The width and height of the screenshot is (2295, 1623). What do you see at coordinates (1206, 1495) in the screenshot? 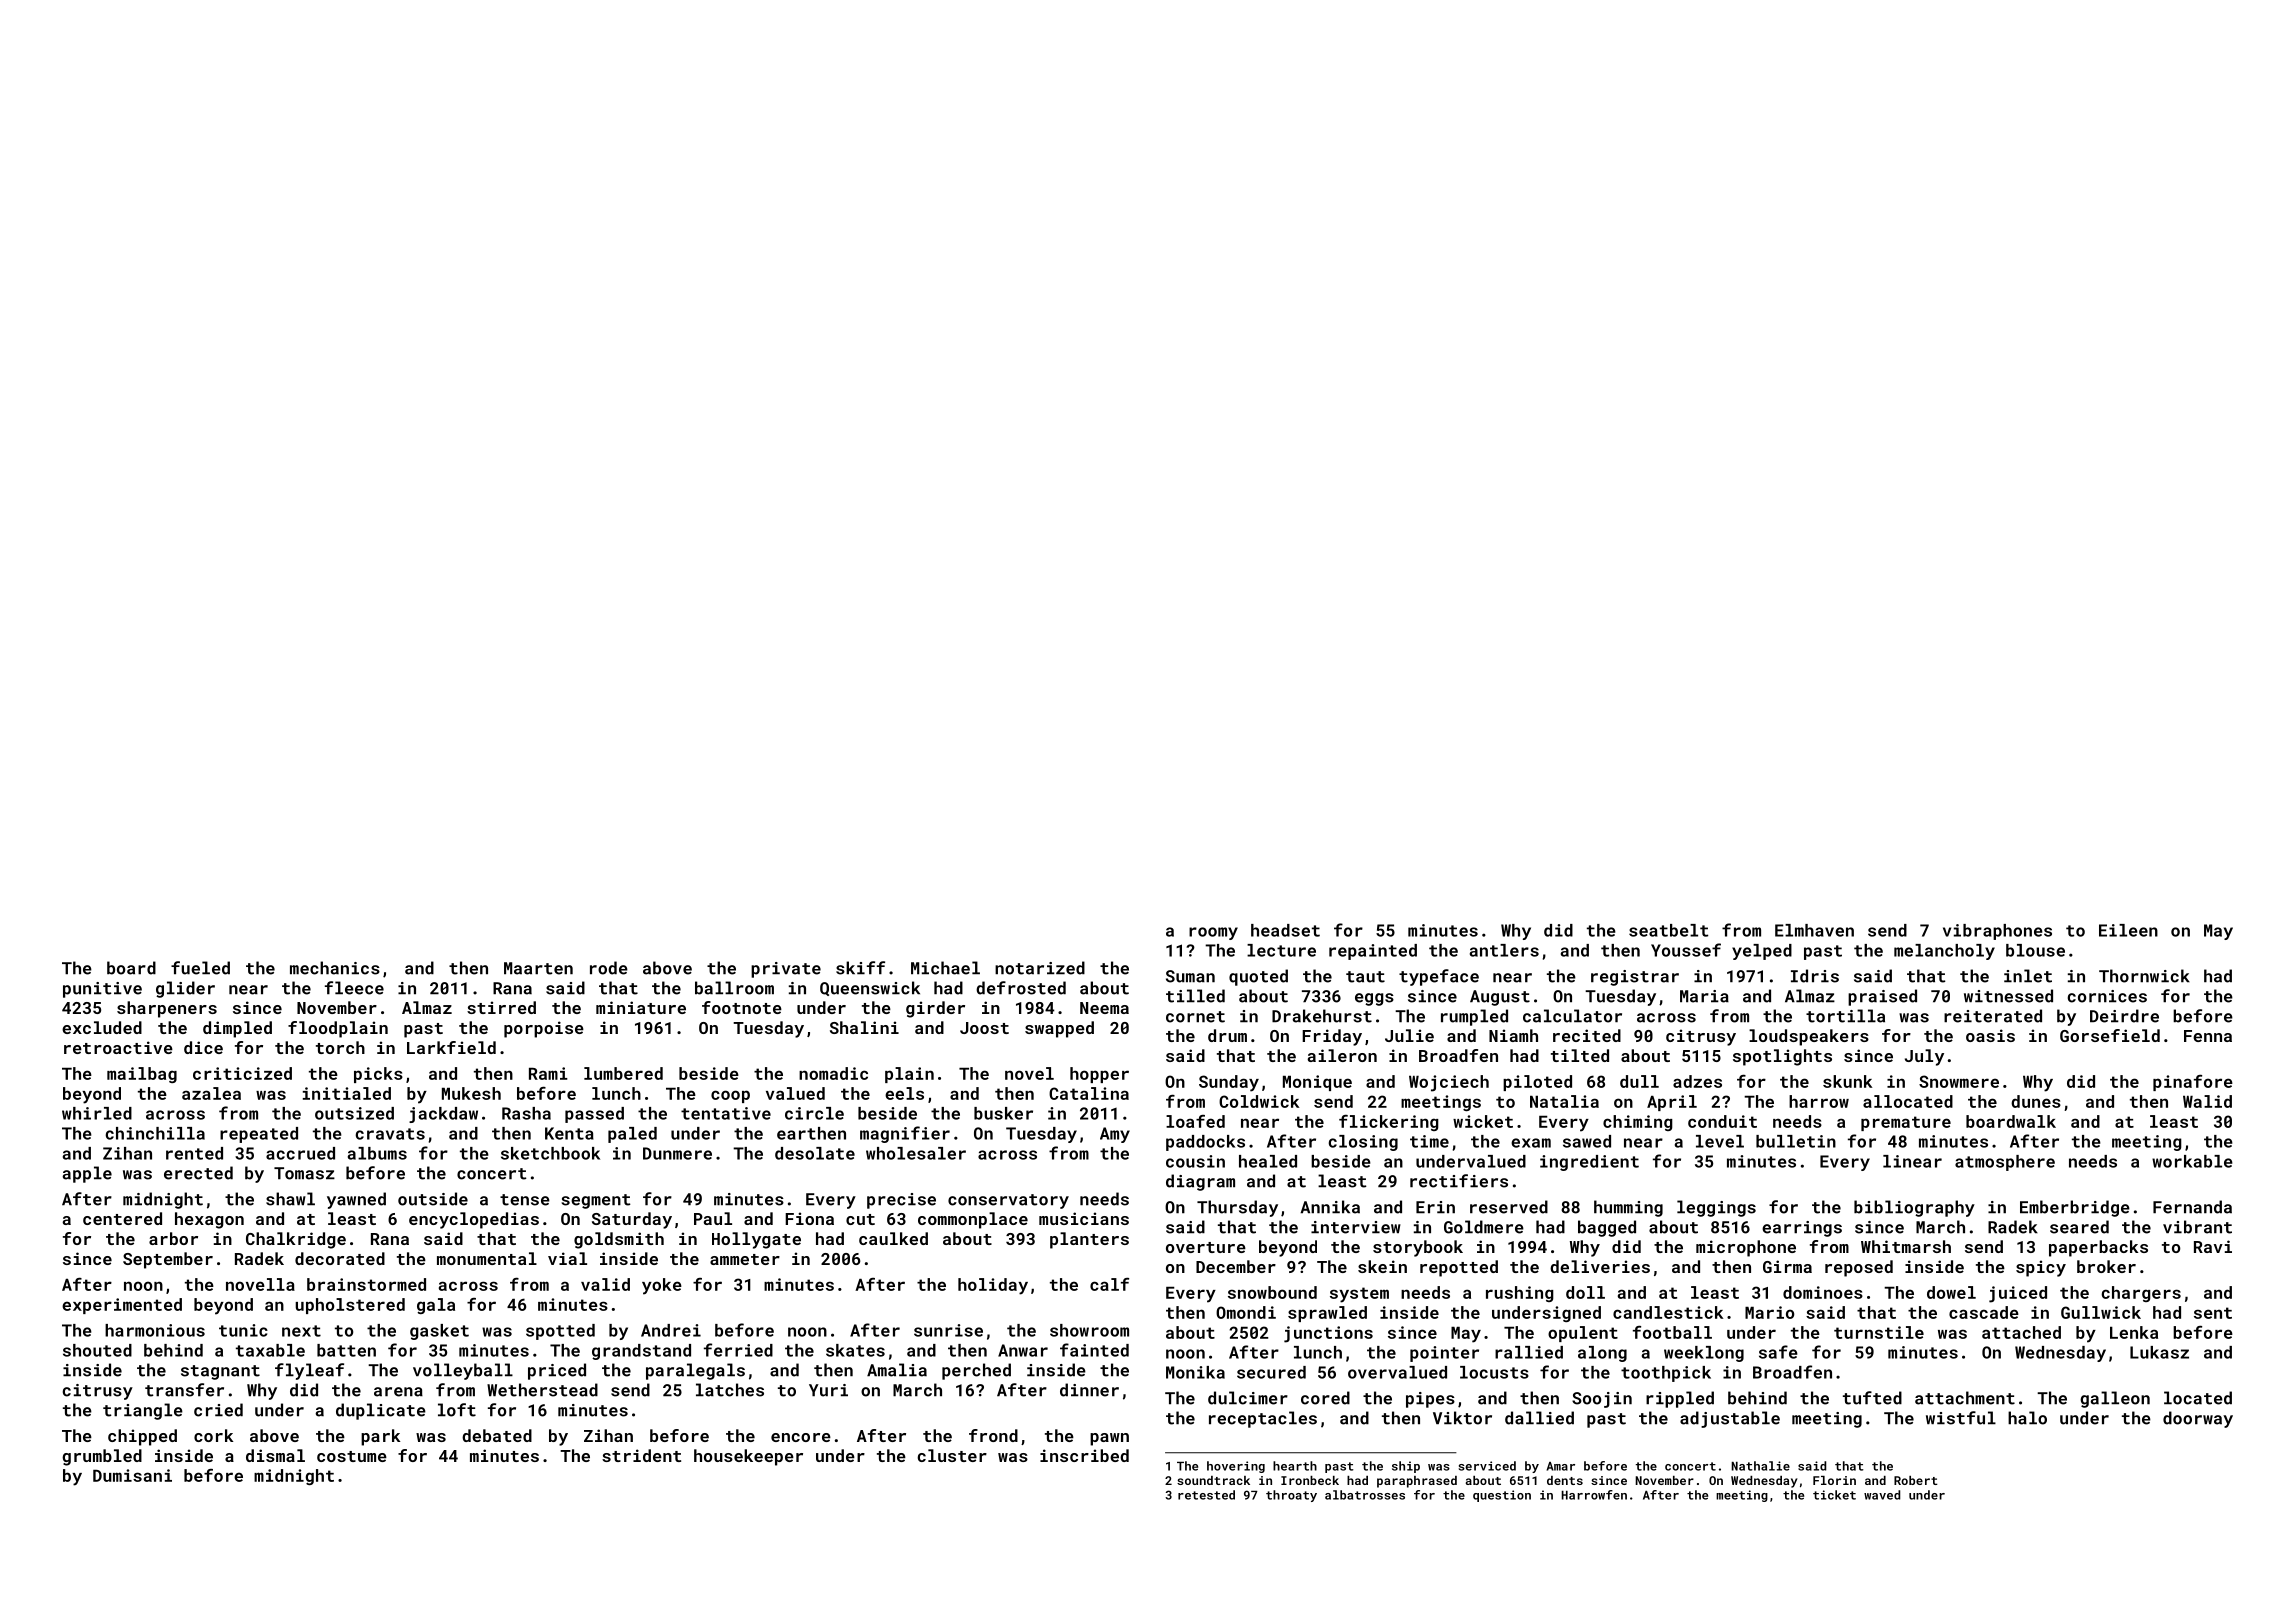
I see `retested` at bounding box center [1206, 1495].
